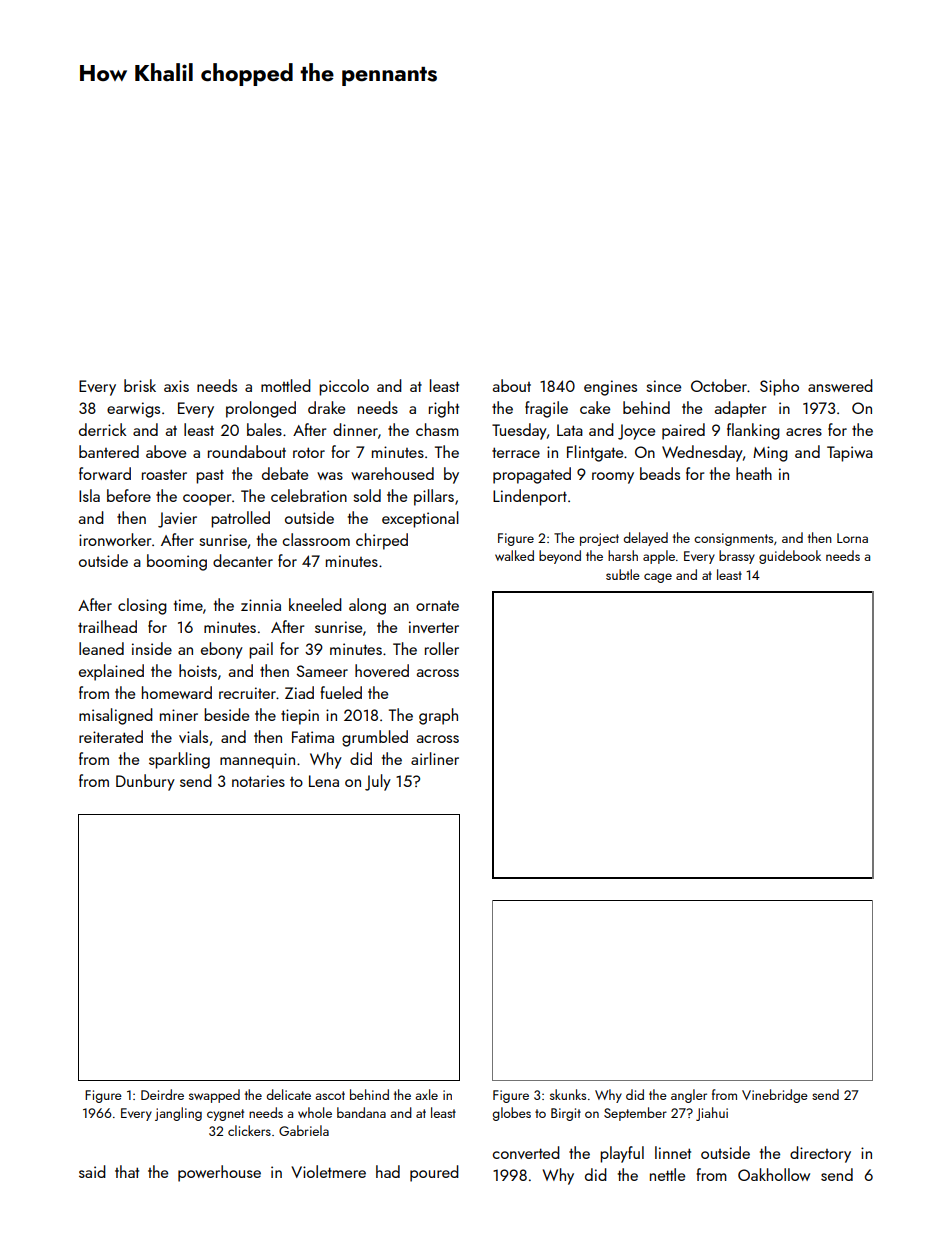  I want to click on guidebook, so click(790, 557).
